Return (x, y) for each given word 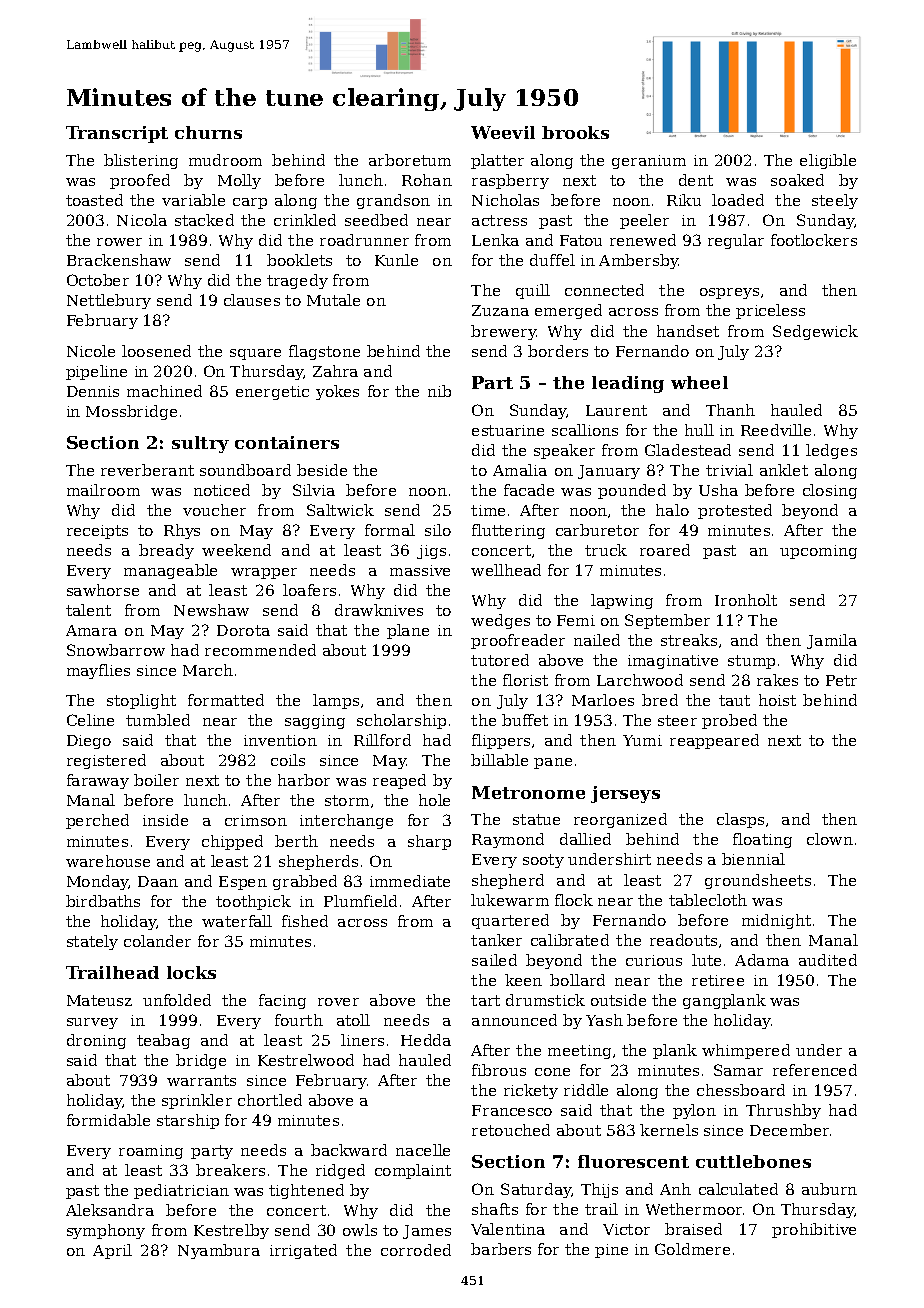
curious (654, 960)
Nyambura (219, 1251)
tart (485, 1000)
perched (97, 821)
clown (830, 839)
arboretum (410, 160)
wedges (500, 621)
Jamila (832, 641)
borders (558, 351)
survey (92, 1023)
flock (574, 900)
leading (628, 384)
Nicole (91, 351)
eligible (828, 161)
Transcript (117, 134)
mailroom (103, 490)
